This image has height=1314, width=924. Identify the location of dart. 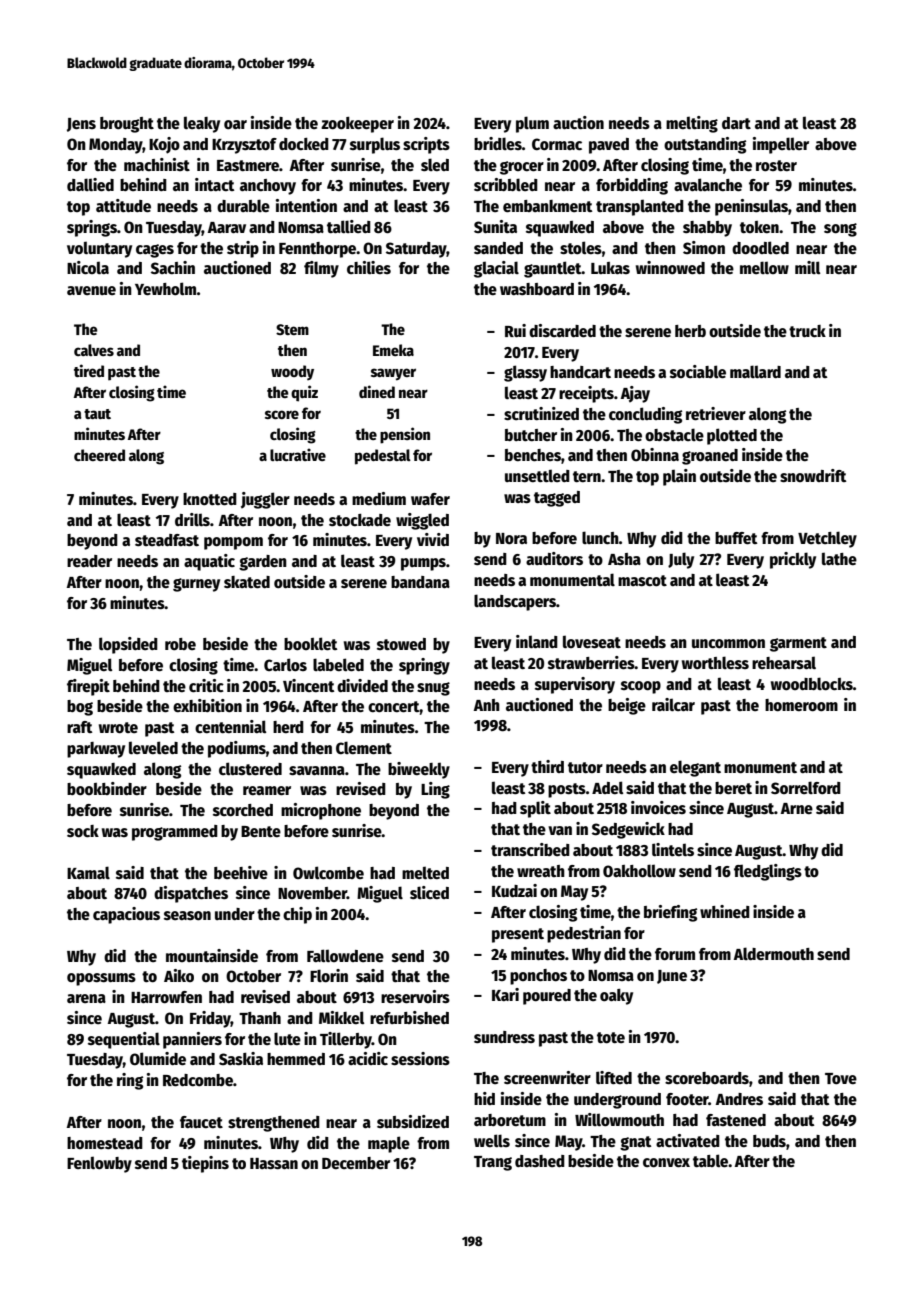
(736, 123).
